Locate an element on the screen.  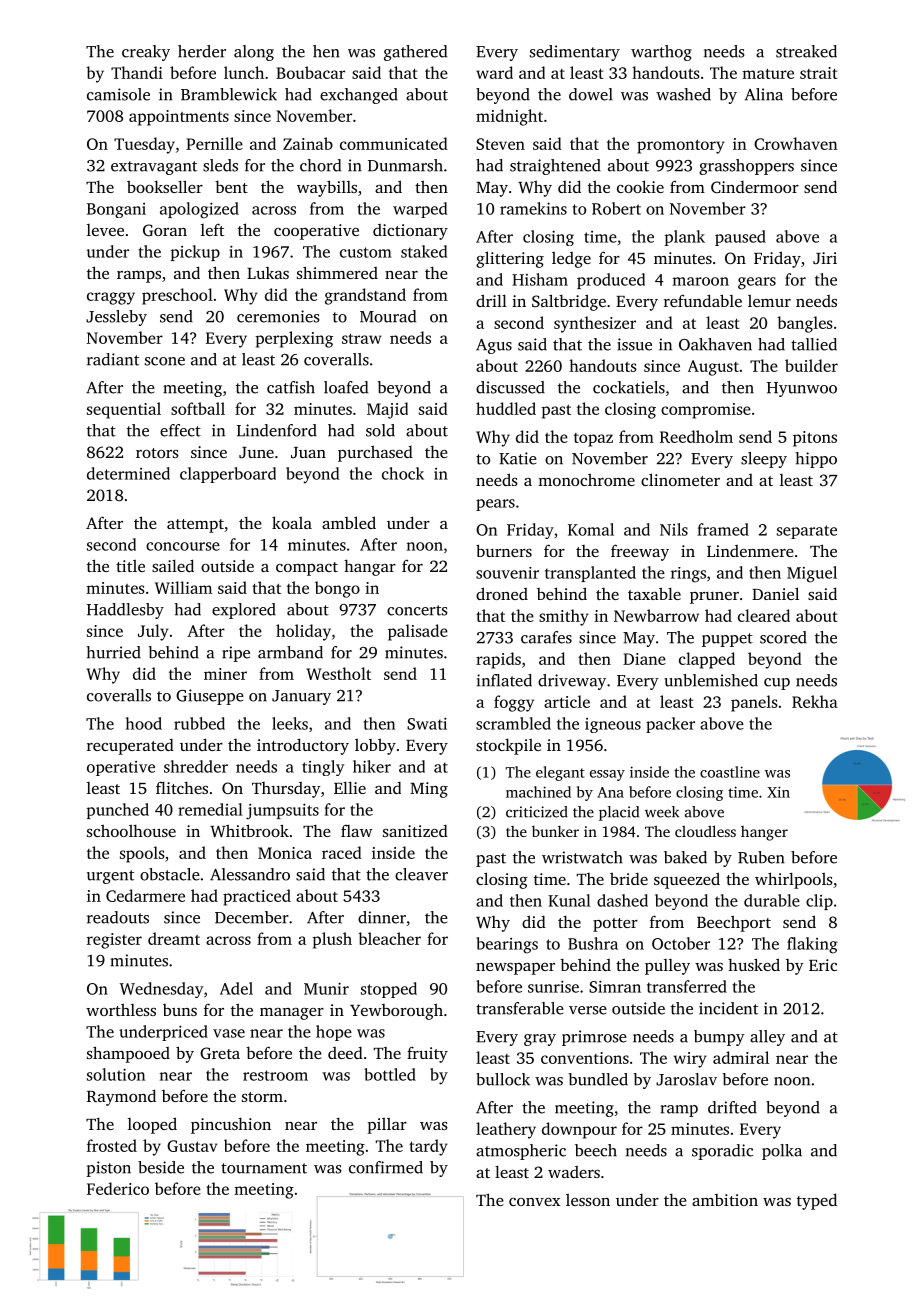
Komal is located at coordinates (591, 529).
